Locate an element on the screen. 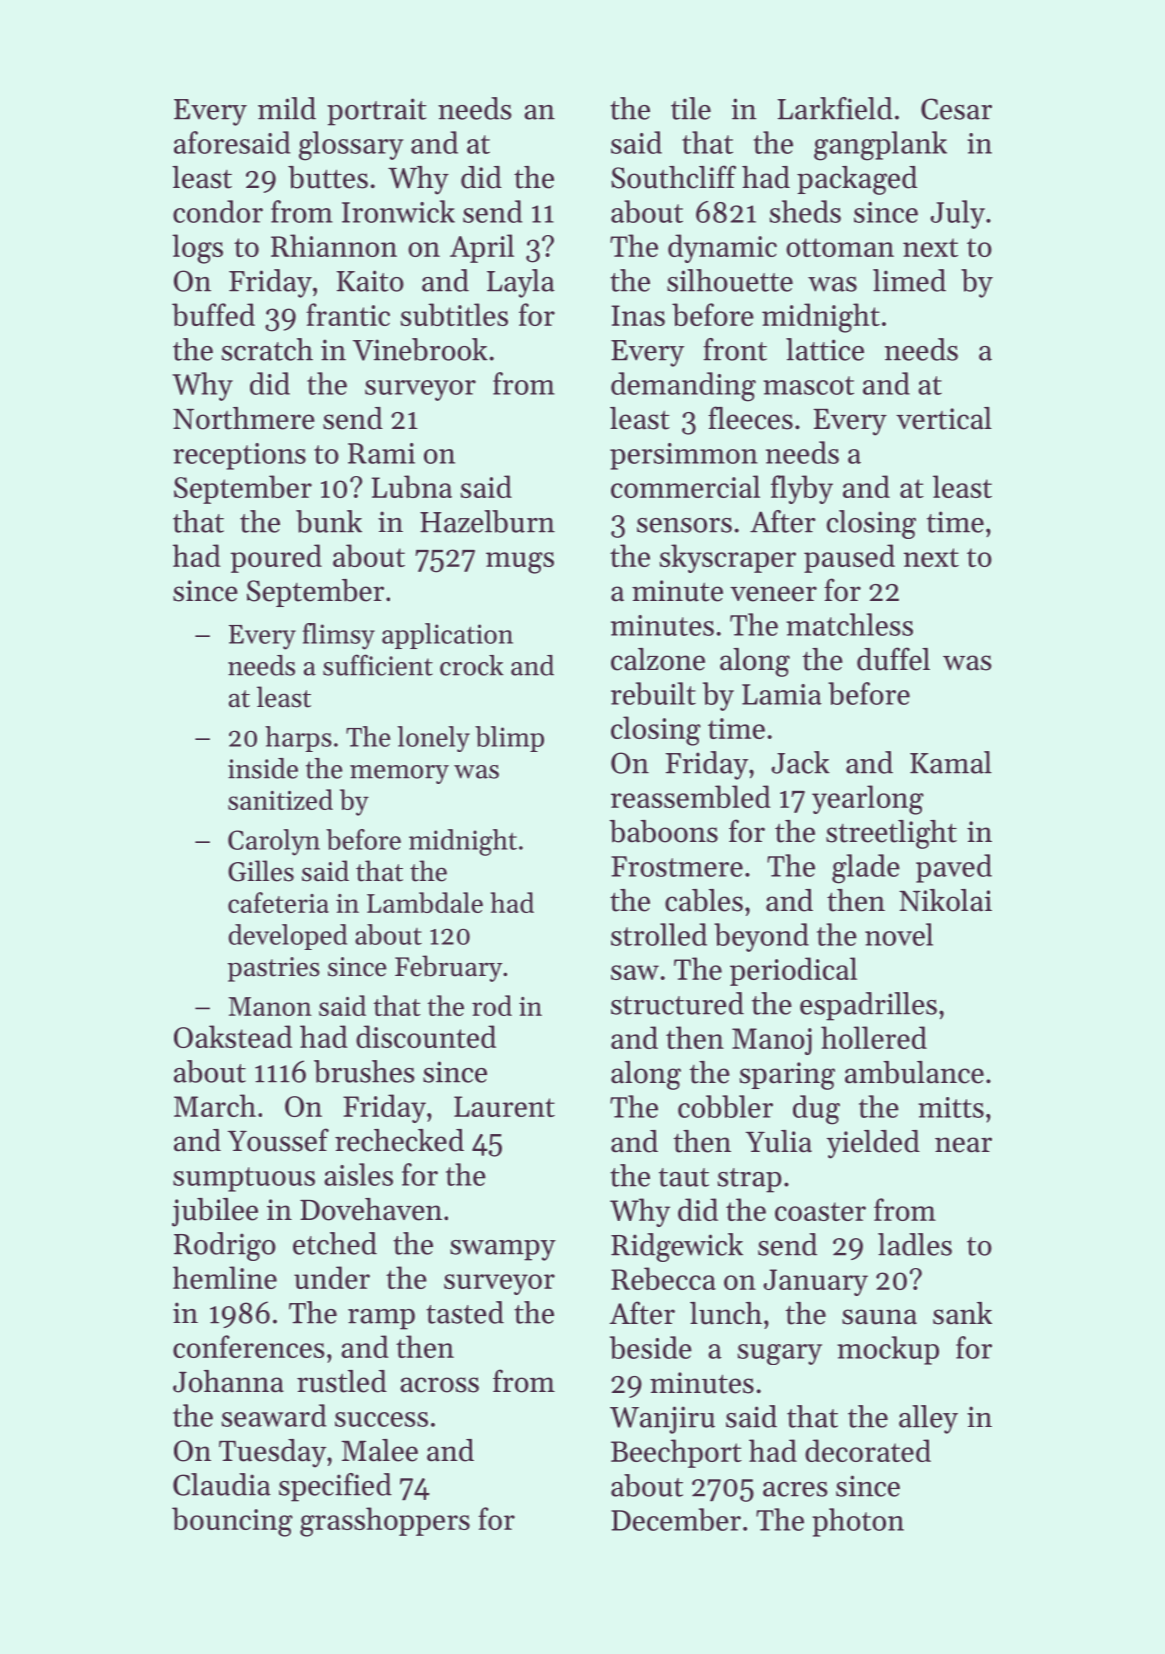 The image size is (1165, 1654). harps is located at coordinates (298, 739).
